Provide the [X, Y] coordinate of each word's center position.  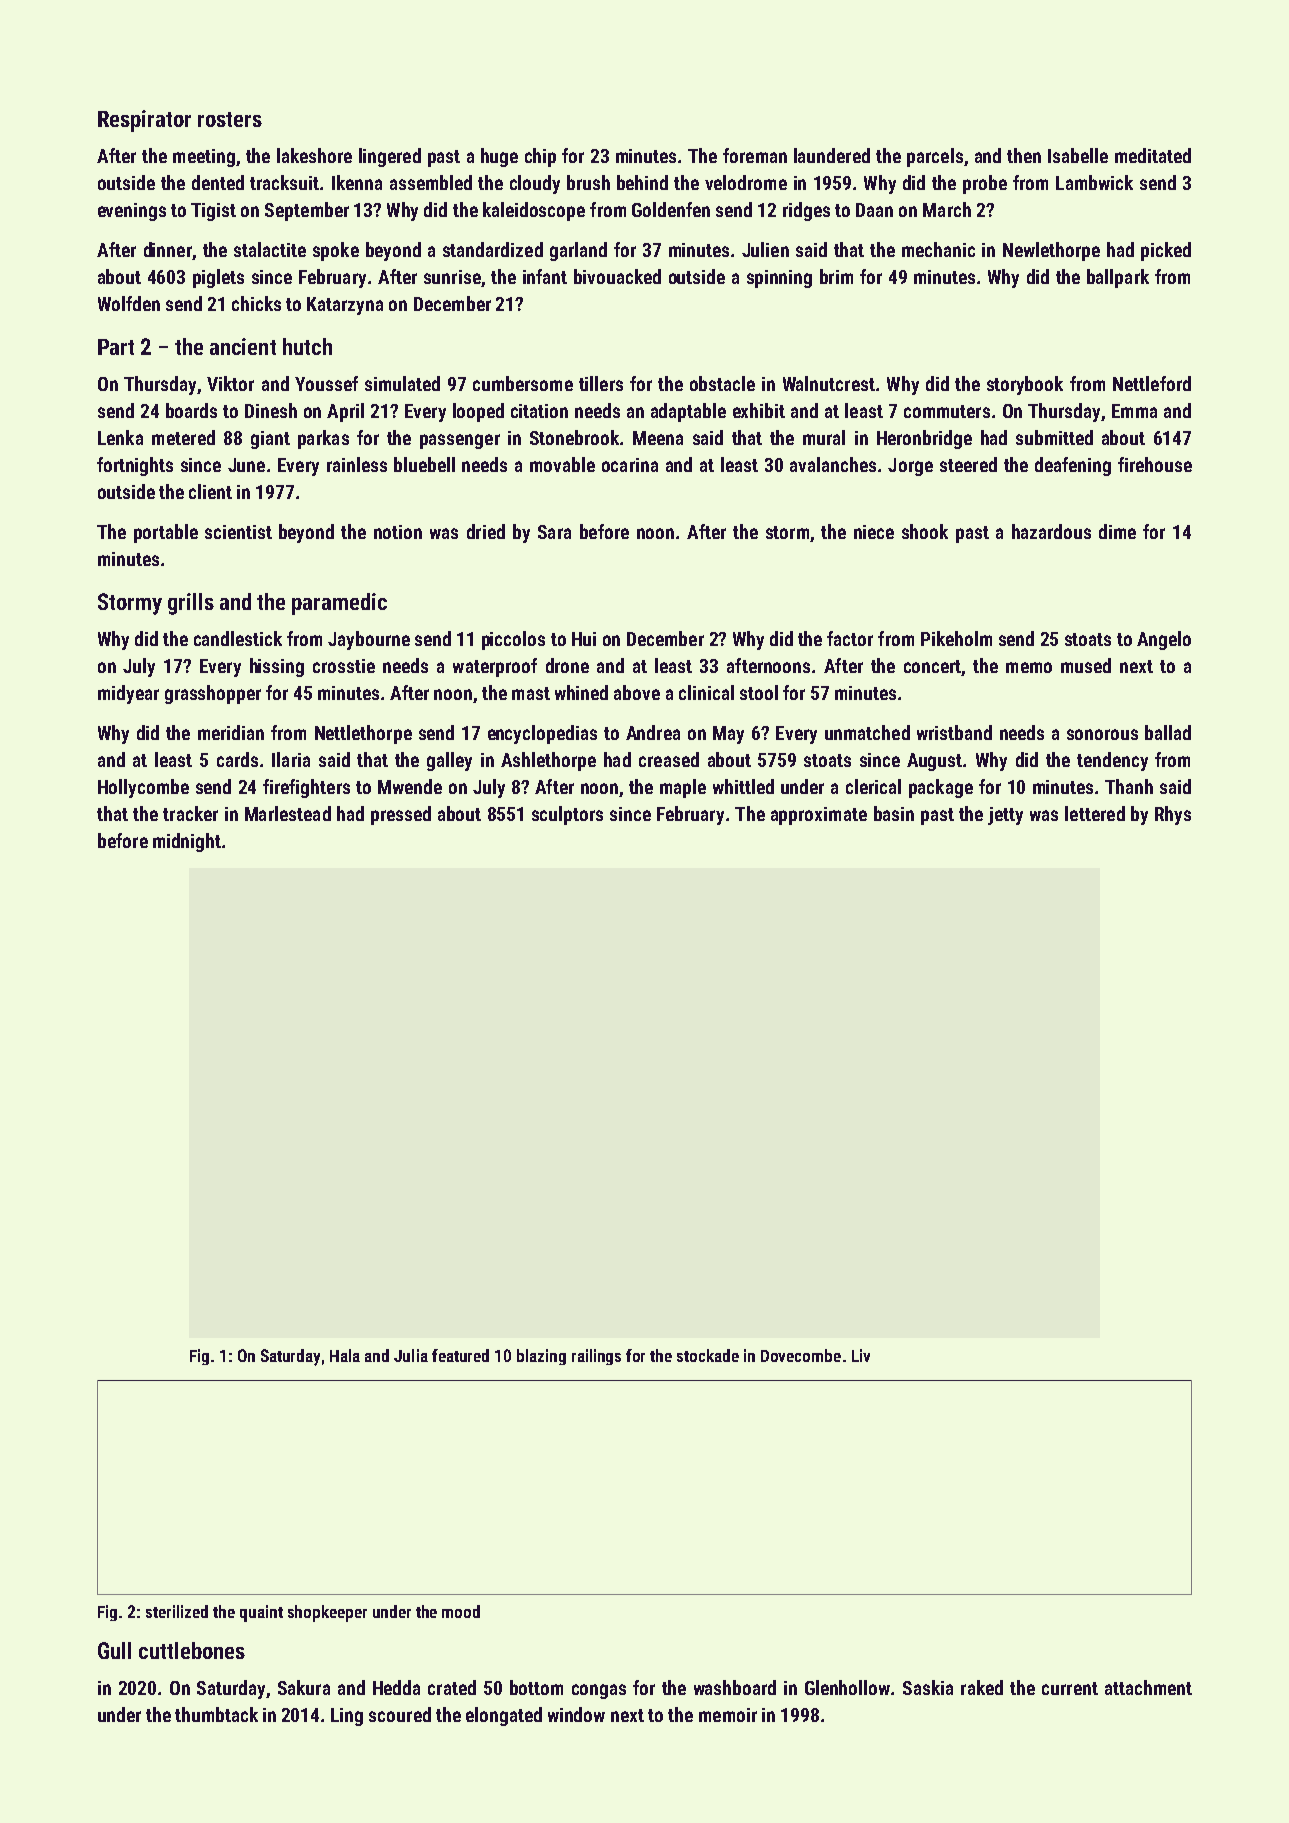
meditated [1153, 155]
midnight [187, 842]
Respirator [144, 121]
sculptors [567, 815]
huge [499, 157]
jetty [1005, 816]
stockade [708, 1355]
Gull [114, 1650]
